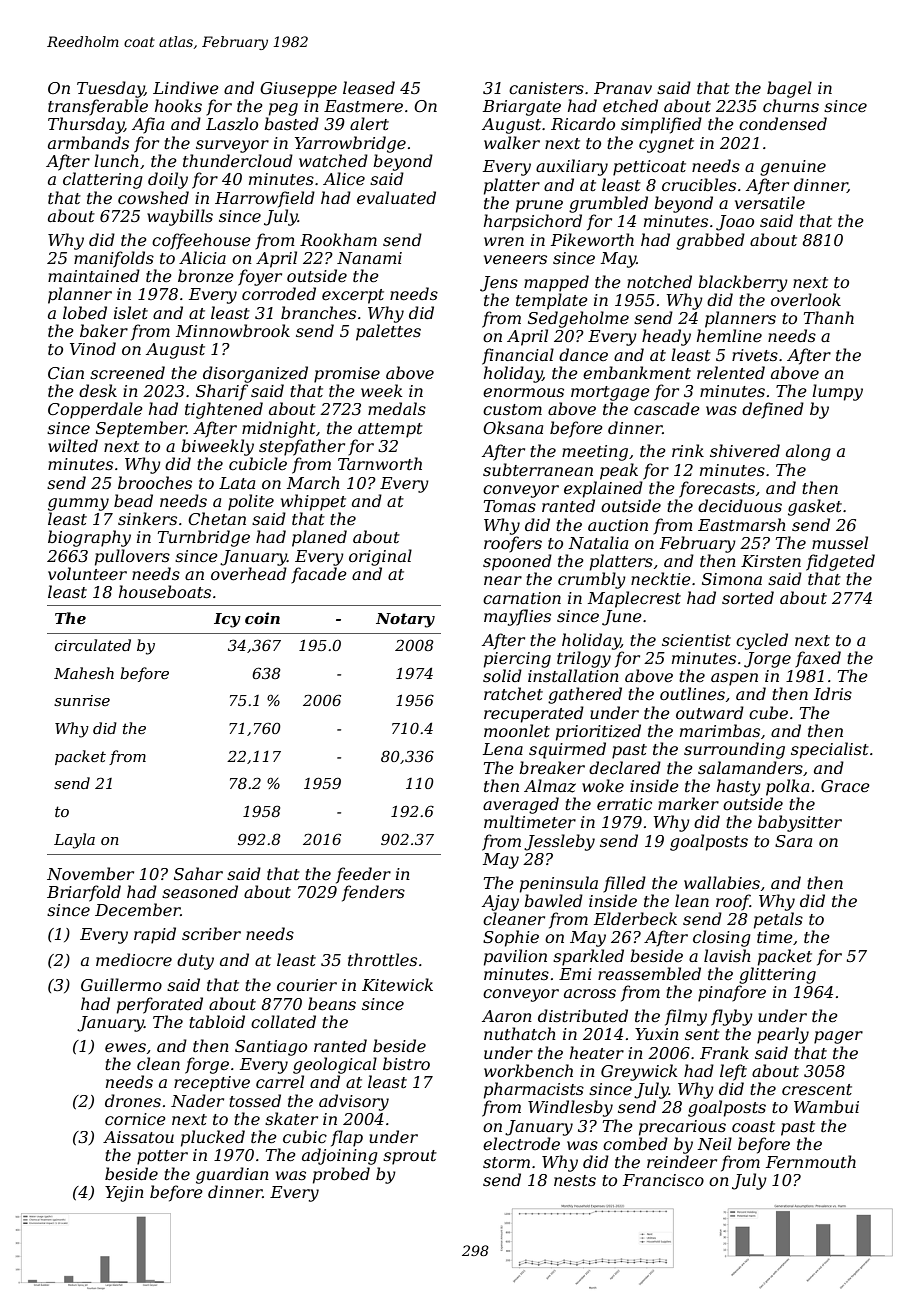 The width and height of the page is (924, 1308). Describe the element at coordinates (559, 884) in the page. I see `peninsula` at that location.
